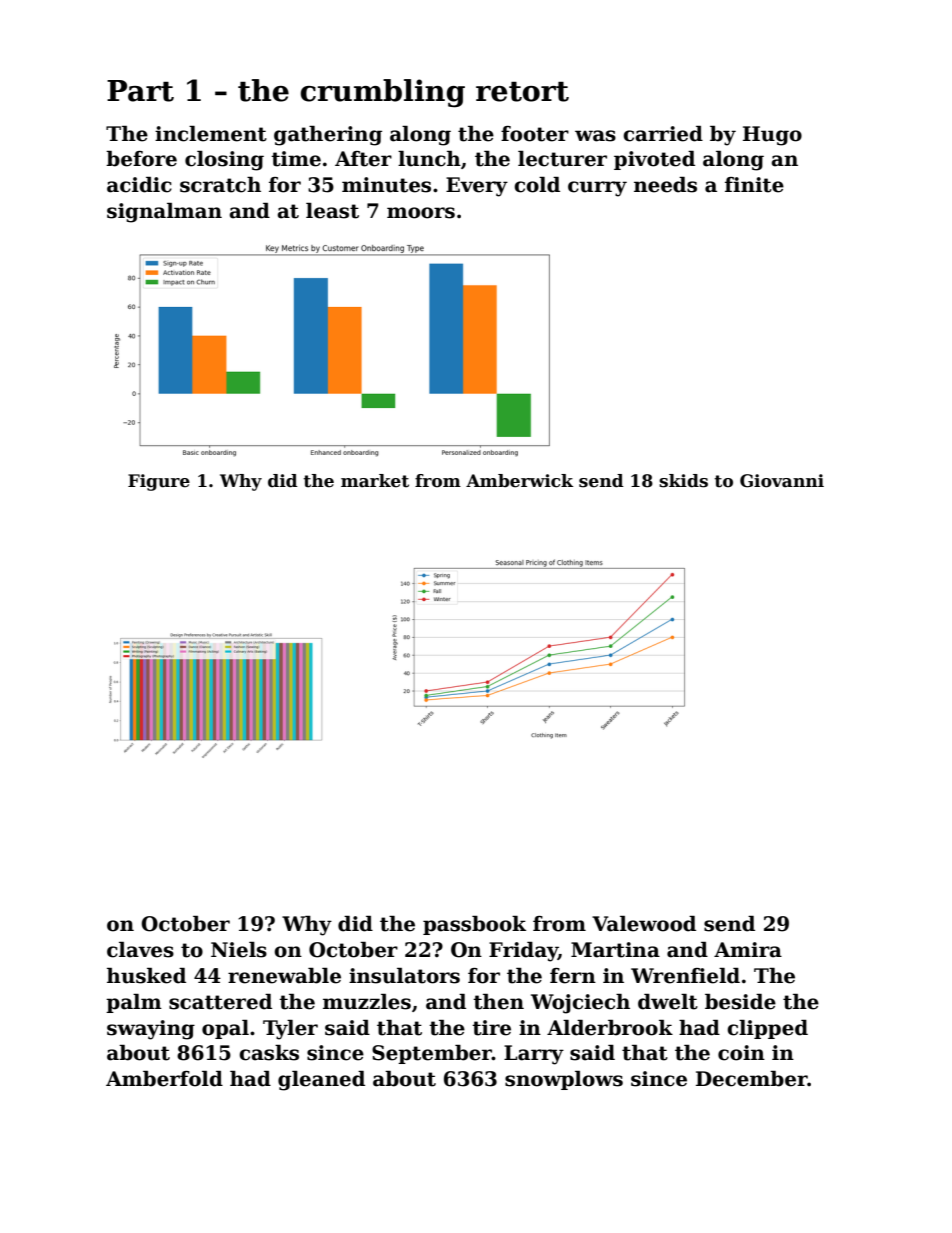 Image resolution: width=952 pixels, height=1233 pixels. What do you see at coordinates (474, 925) in the image?
I see `passbook` at bounding box center [474, 925].
